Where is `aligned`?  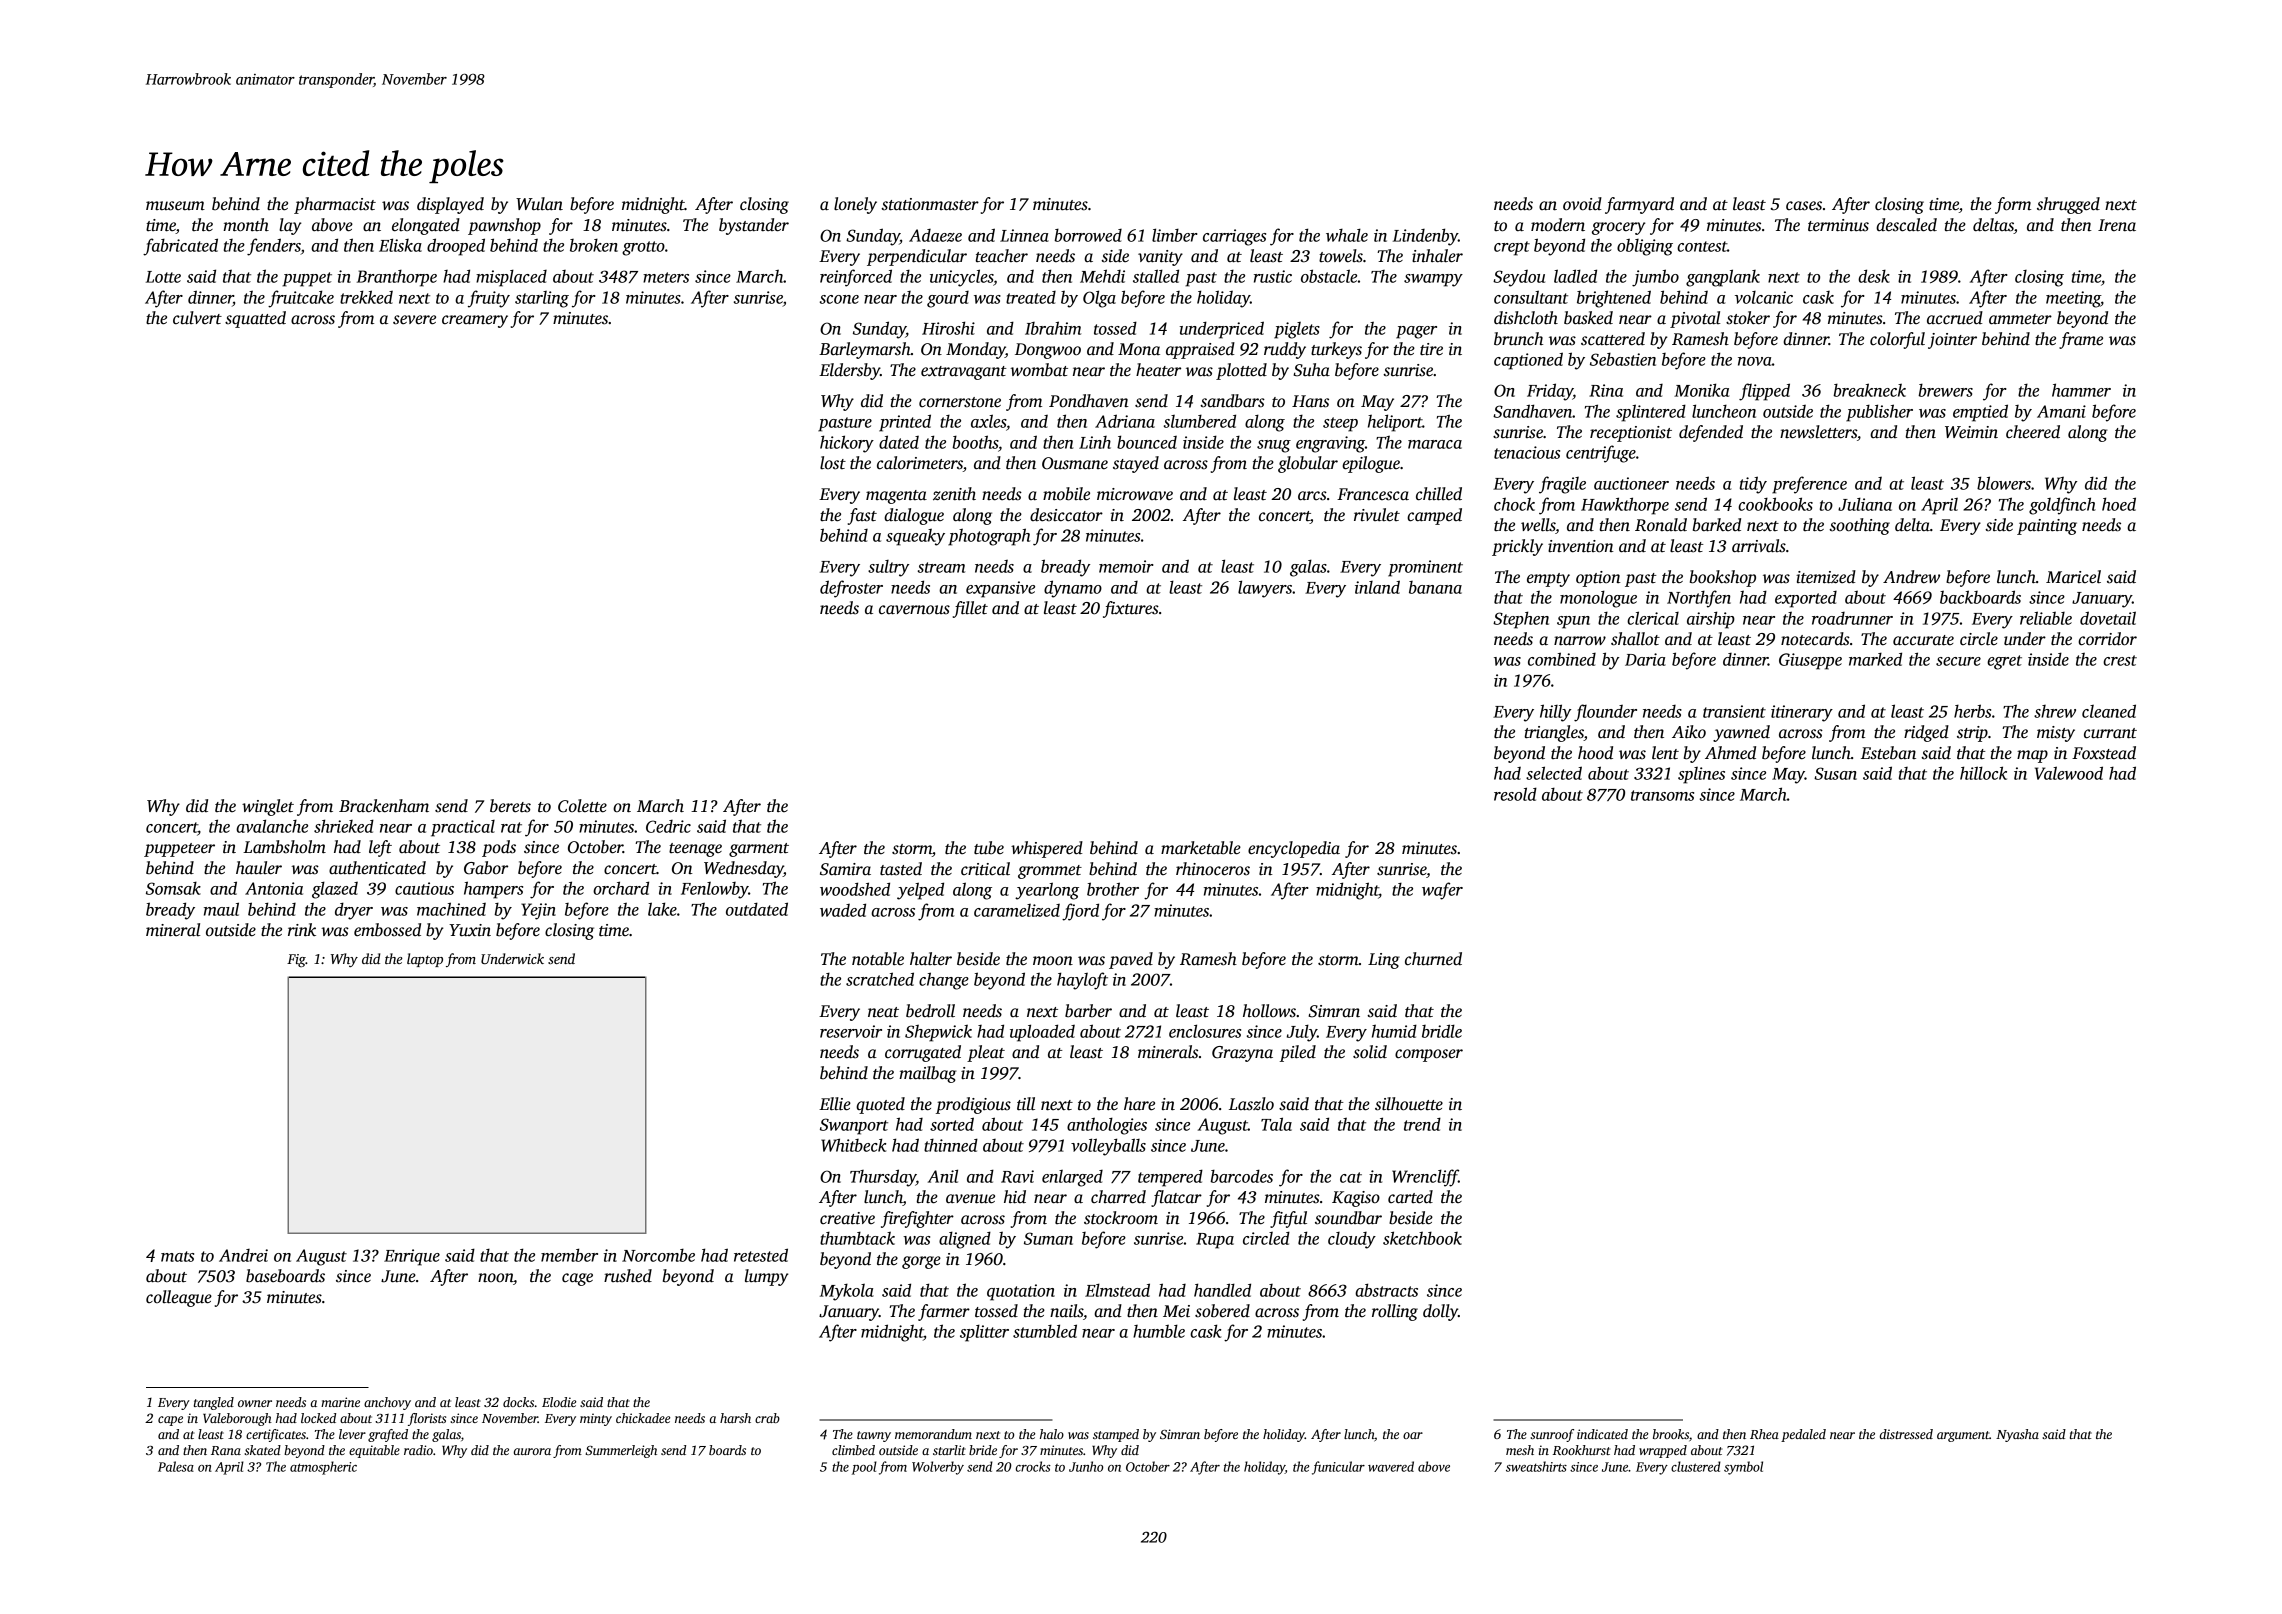 aligned is located at coordinates (965, 1240).
